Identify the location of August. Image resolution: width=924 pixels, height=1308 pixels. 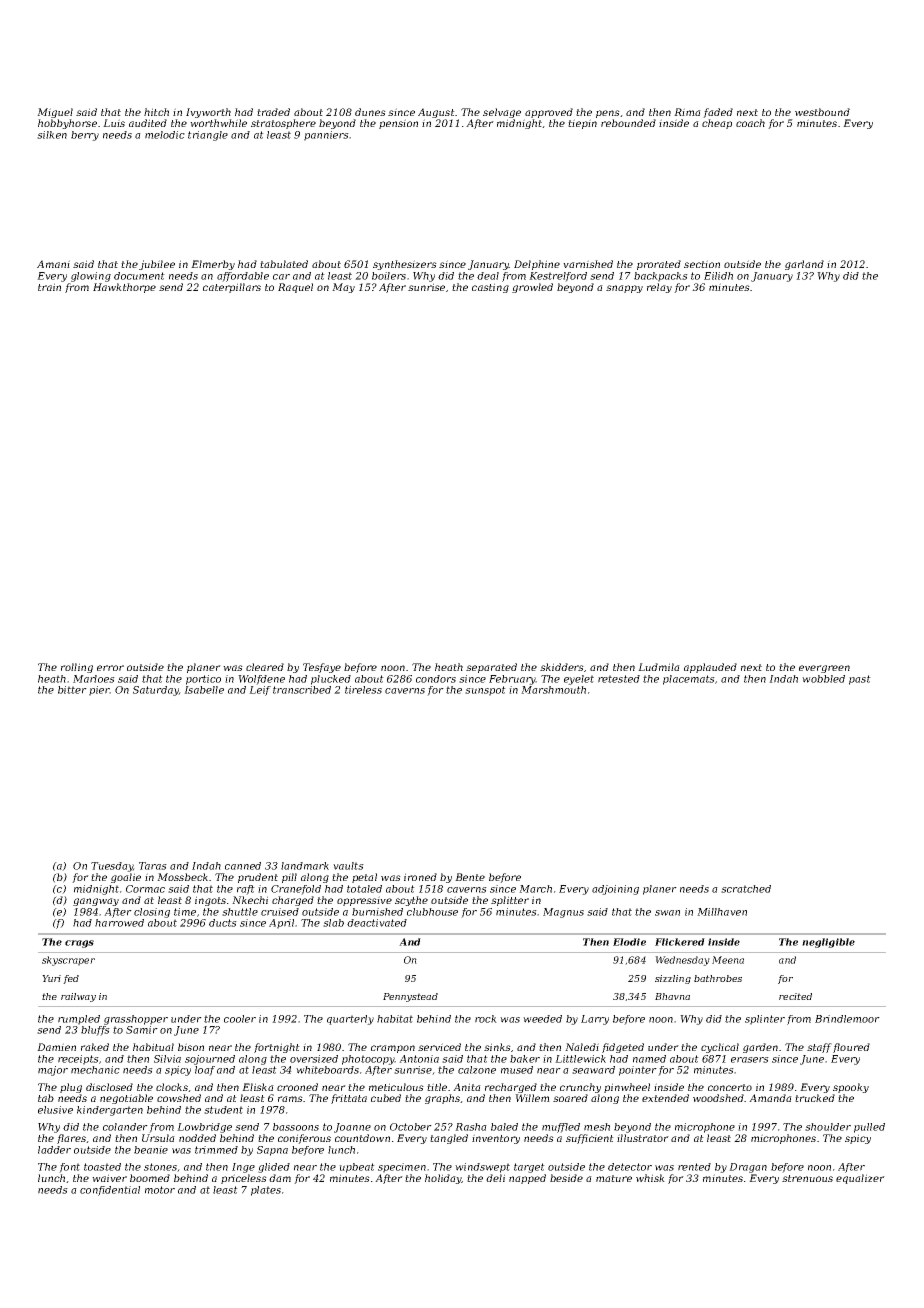
(436, 113).
